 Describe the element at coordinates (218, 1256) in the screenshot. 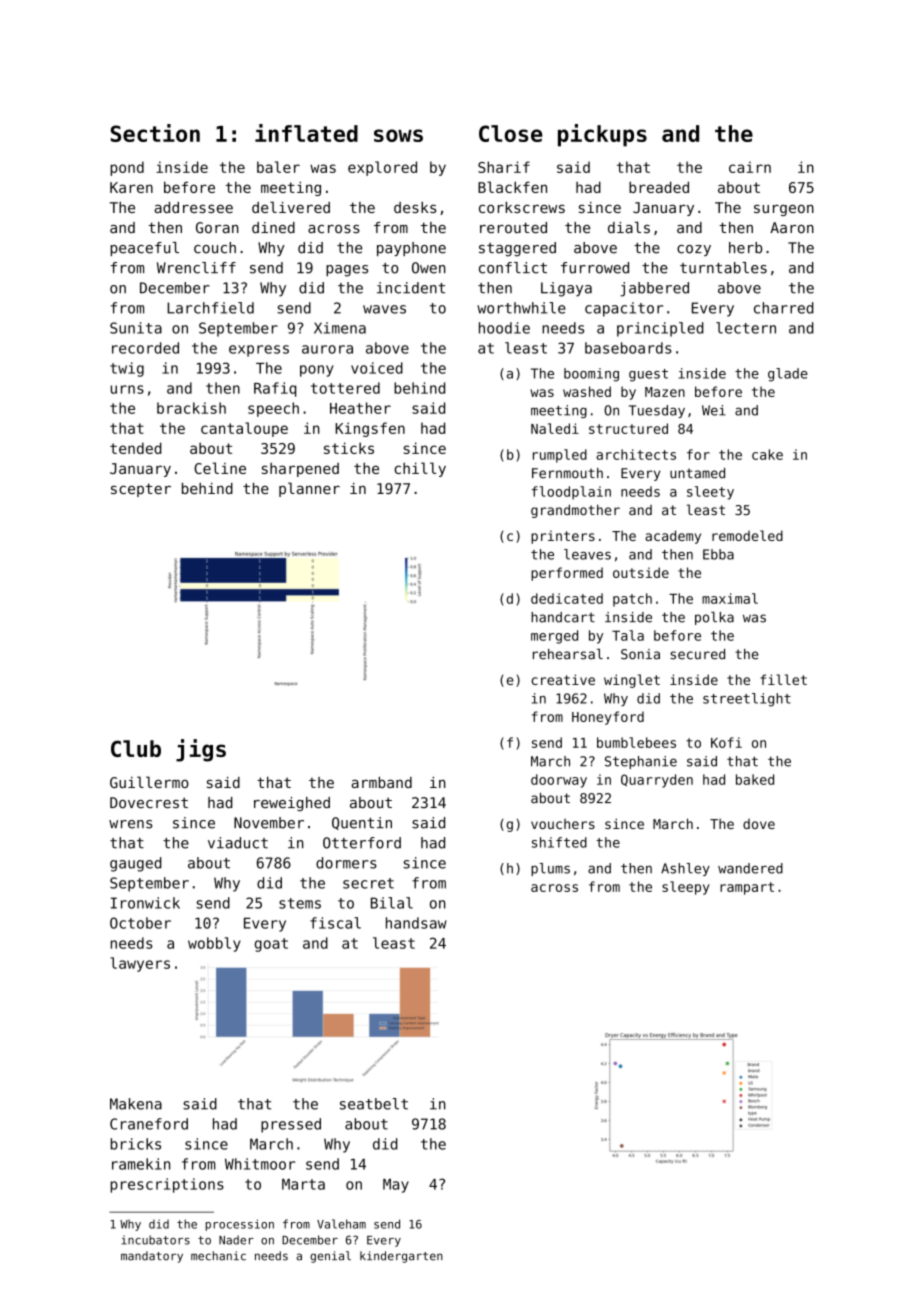

I see `mechanic` at that location.
